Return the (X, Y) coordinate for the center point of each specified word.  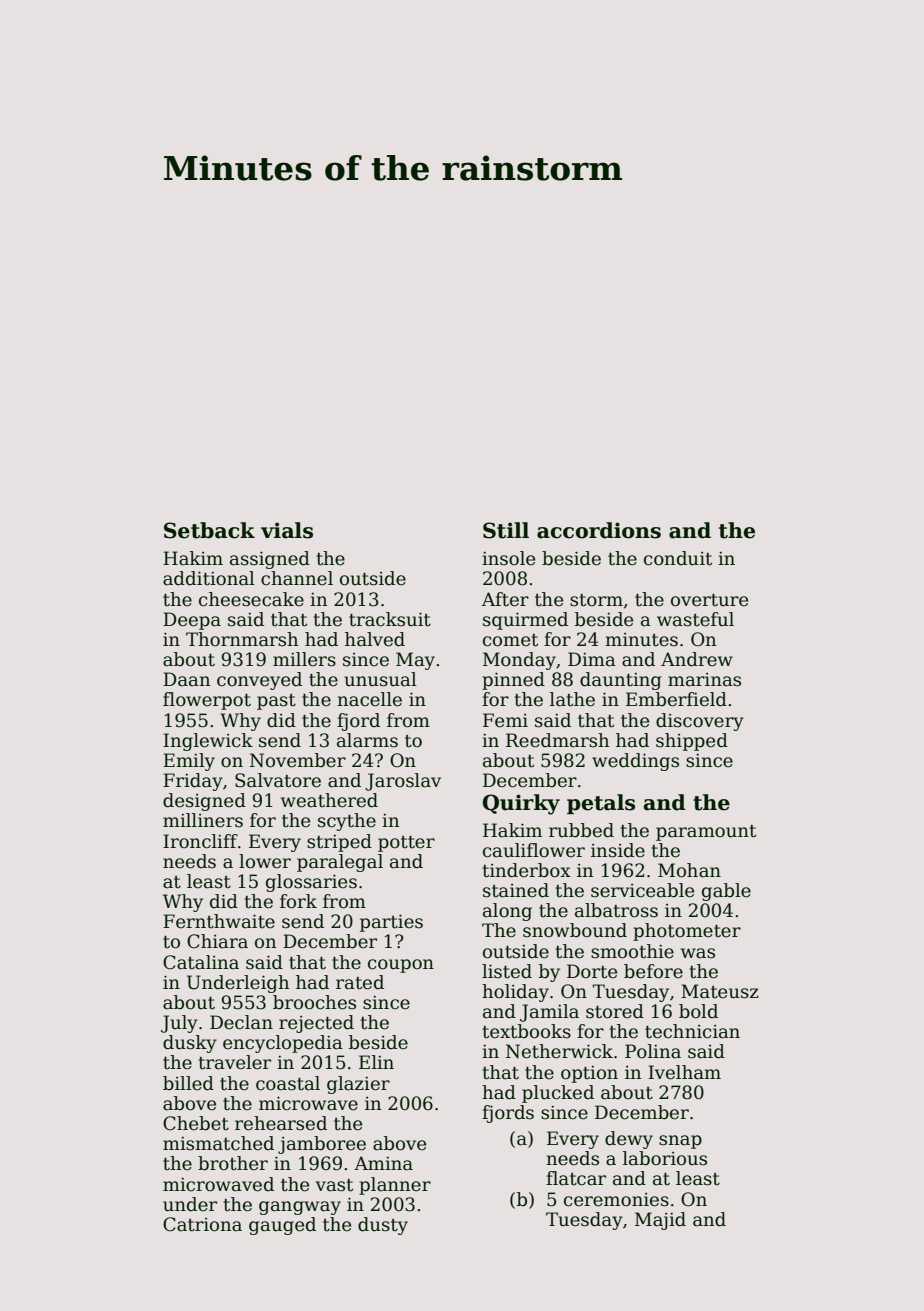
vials (287, 530)
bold (698, 1011)
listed (507, 971)
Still (506, 530)
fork (298, 901)
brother (233, 1163)
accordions (599, 530)
